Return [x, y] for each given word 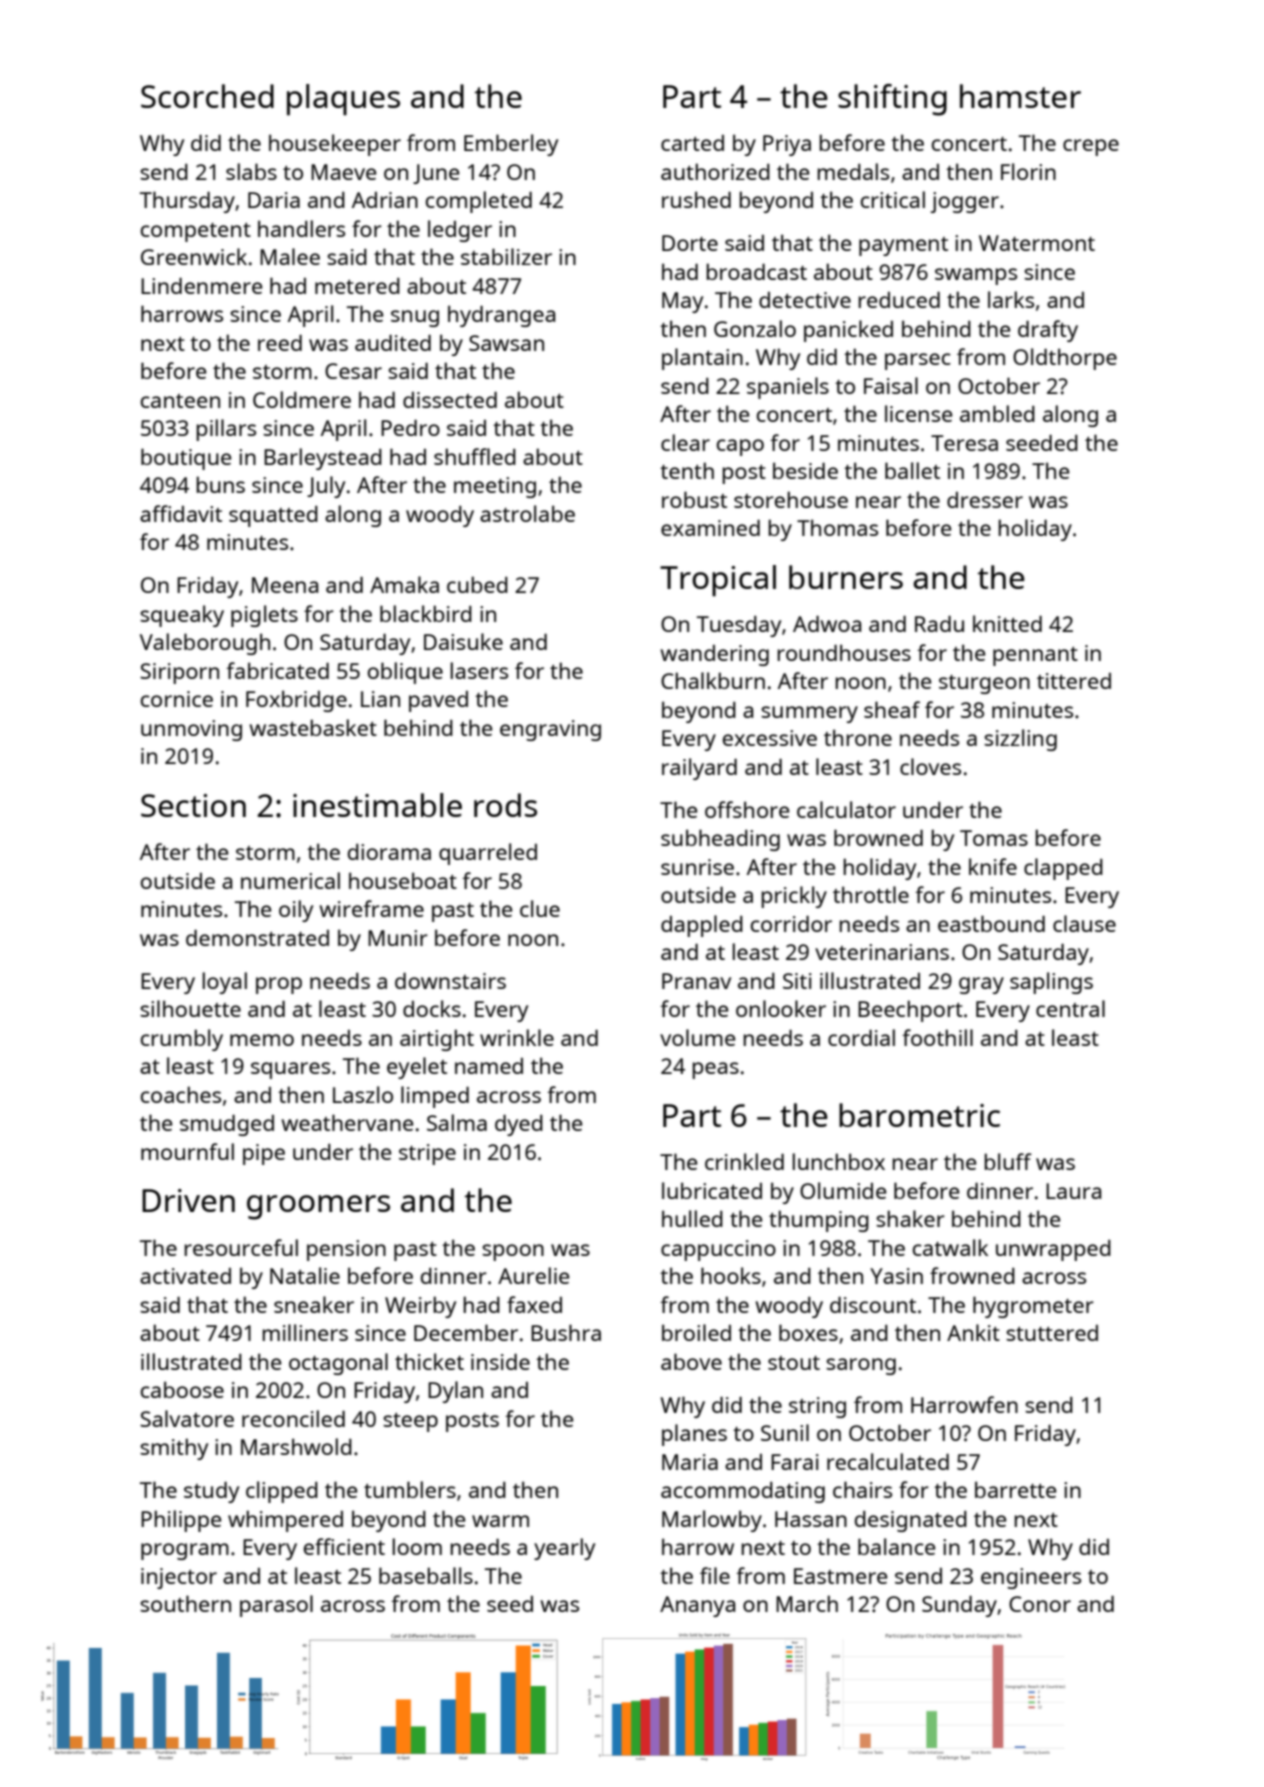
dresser [985, 500]
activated [185, 1276]
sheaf [892, 709]
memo [262, 1040]
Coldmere [302, 399]
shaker [910, 1218]
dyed [519, 1125]
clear [685, 442]
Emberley [511, 145]
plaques [343, 100]
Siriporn [179, 673]
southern [185, 1603]
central [1070, 1008]
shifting [892, 100]
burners [846, 577]
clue [540, 908]
